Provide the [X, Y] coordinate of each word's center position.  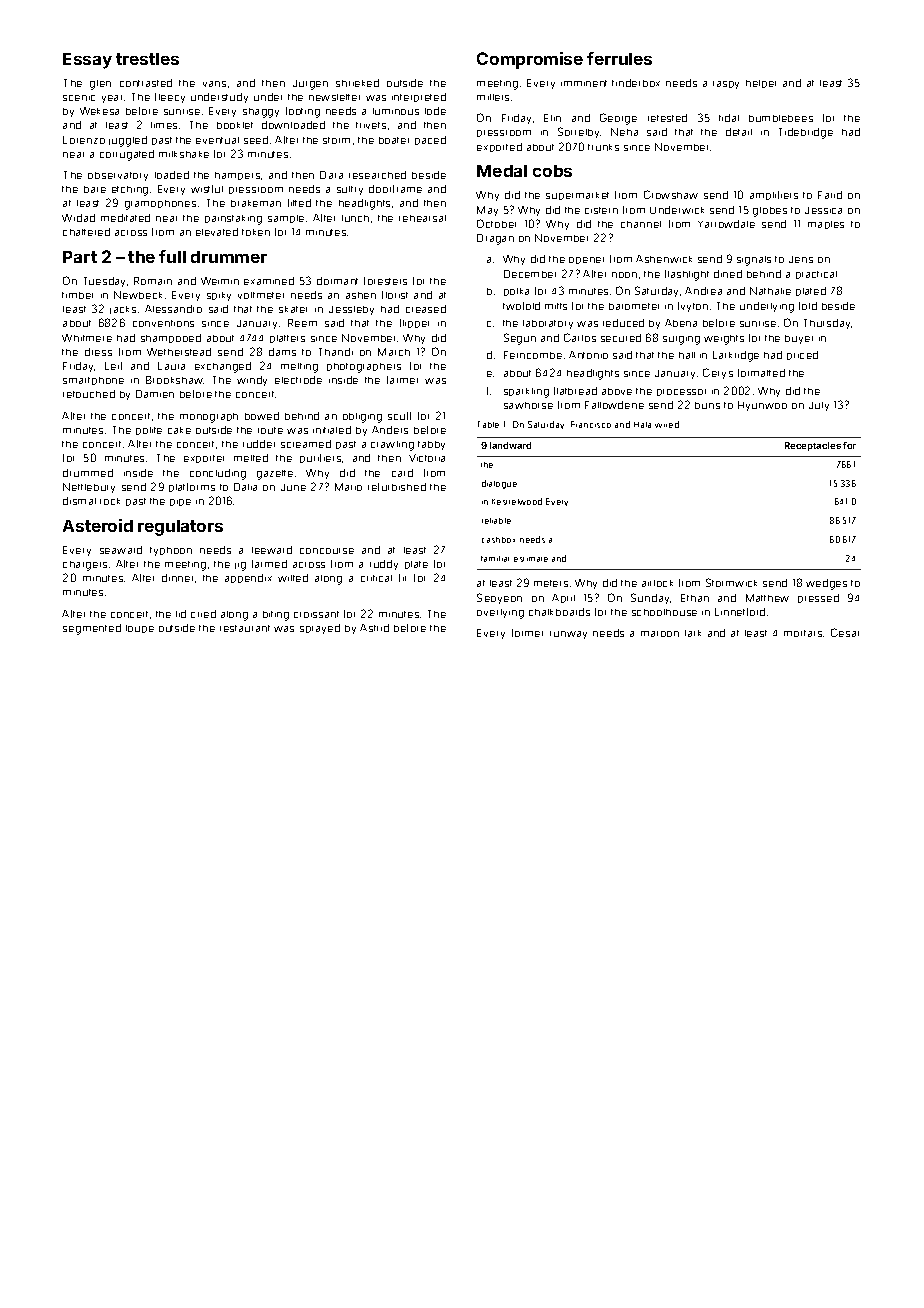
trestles [147, 59]
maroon [660, 634]
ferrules [619, 58]
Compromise [530, 60]
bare [95, 189]
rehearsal [422, 218]
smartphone [93, 381]
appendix [248, 578]
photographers [364, 368]
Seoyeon [499, 598]
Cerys [718, 373]
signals [754, 261]
